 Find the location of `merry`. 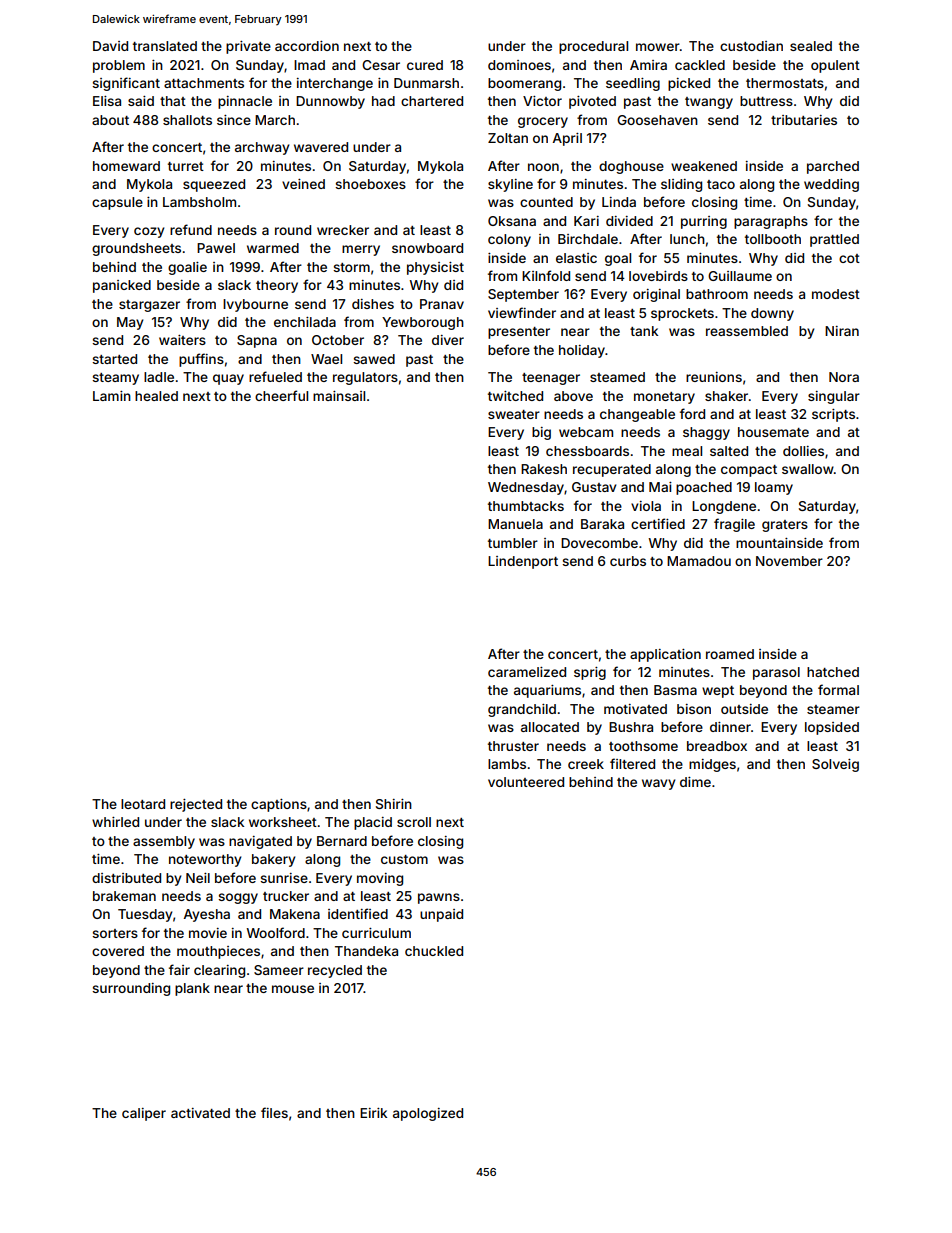

merry is located at coordinates (361, 250).
